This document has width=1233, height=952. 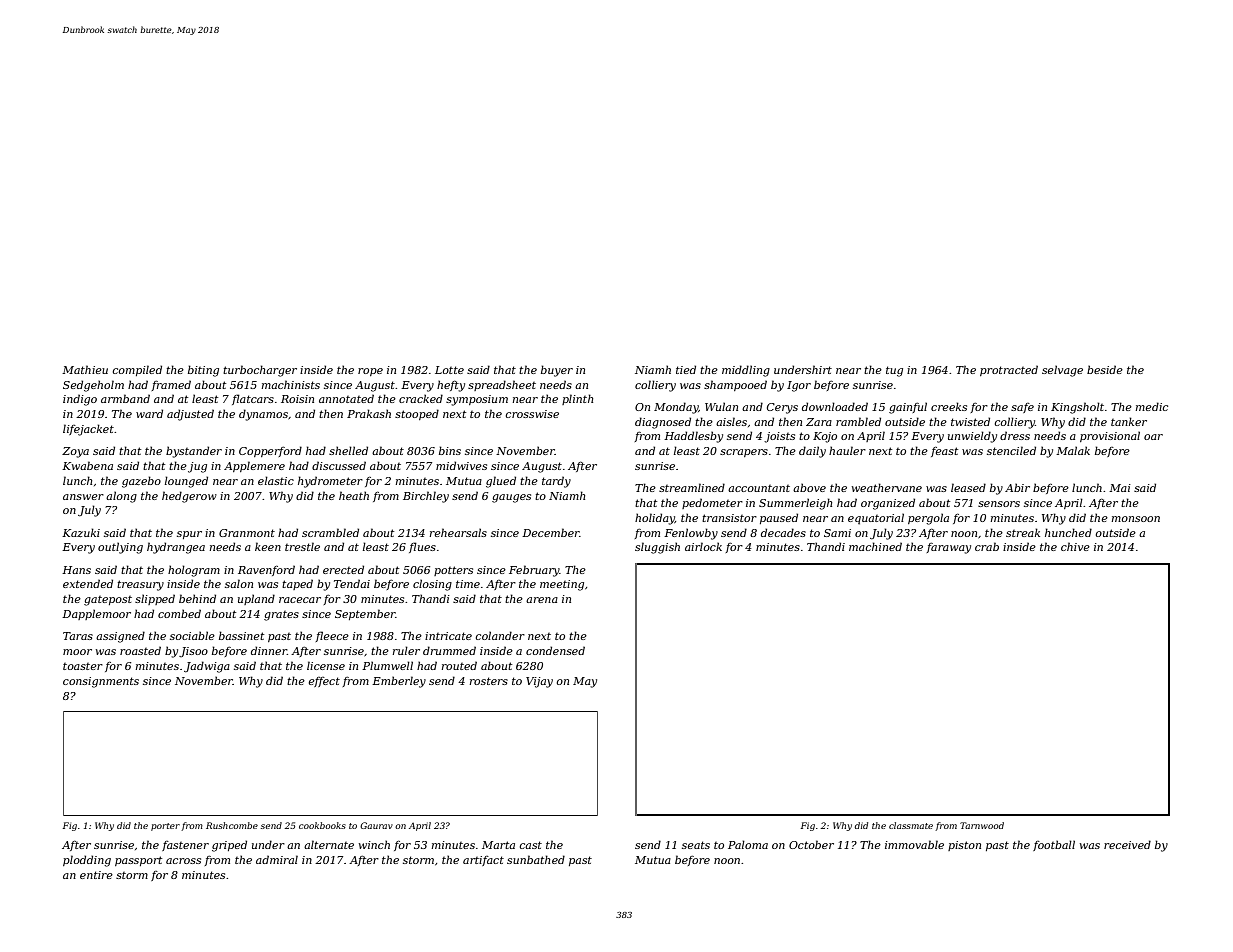 I want to click on Vijay, so click(x=539, y=682).
